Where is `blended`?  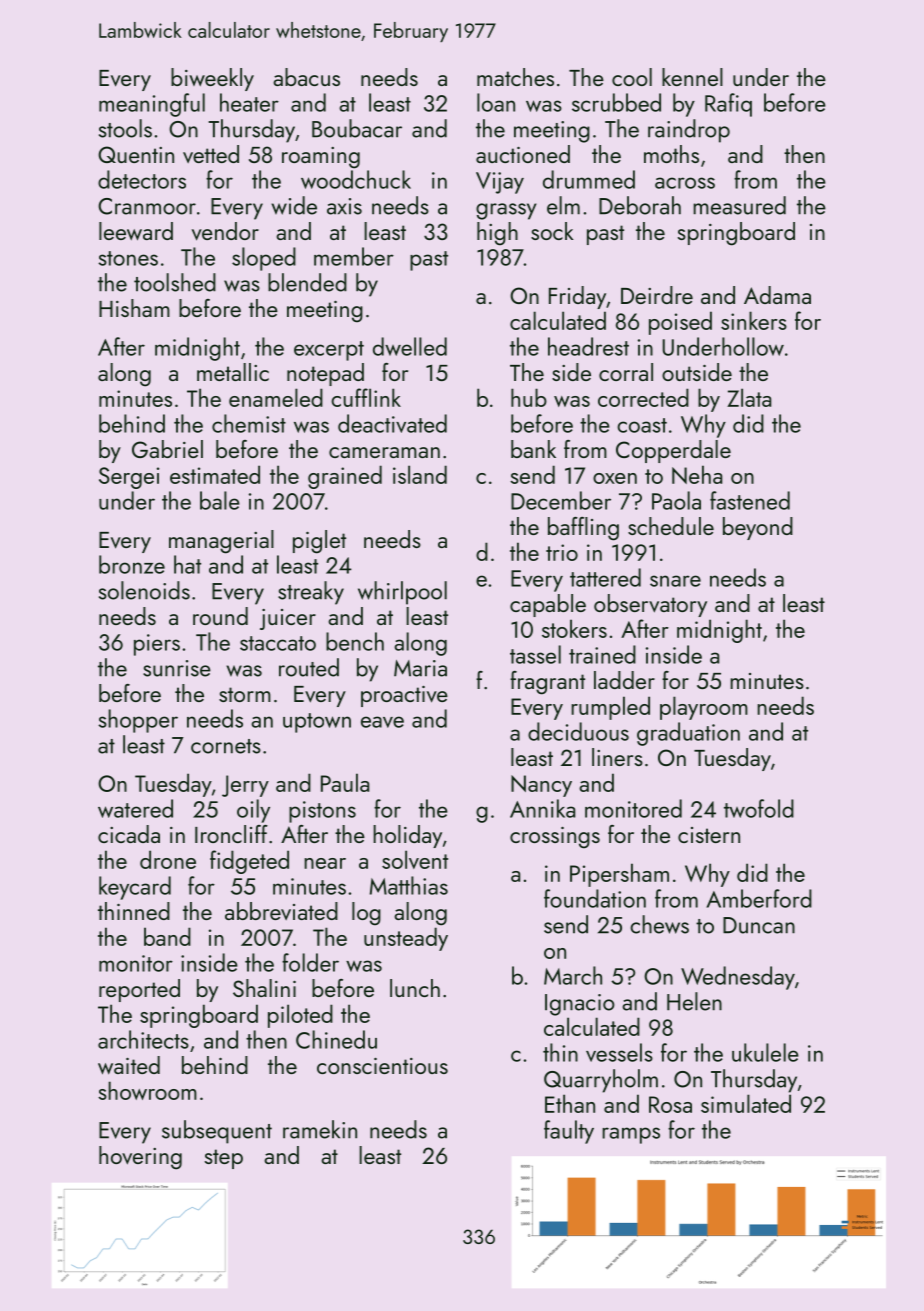 blended is located at coordinates (307, 282).
